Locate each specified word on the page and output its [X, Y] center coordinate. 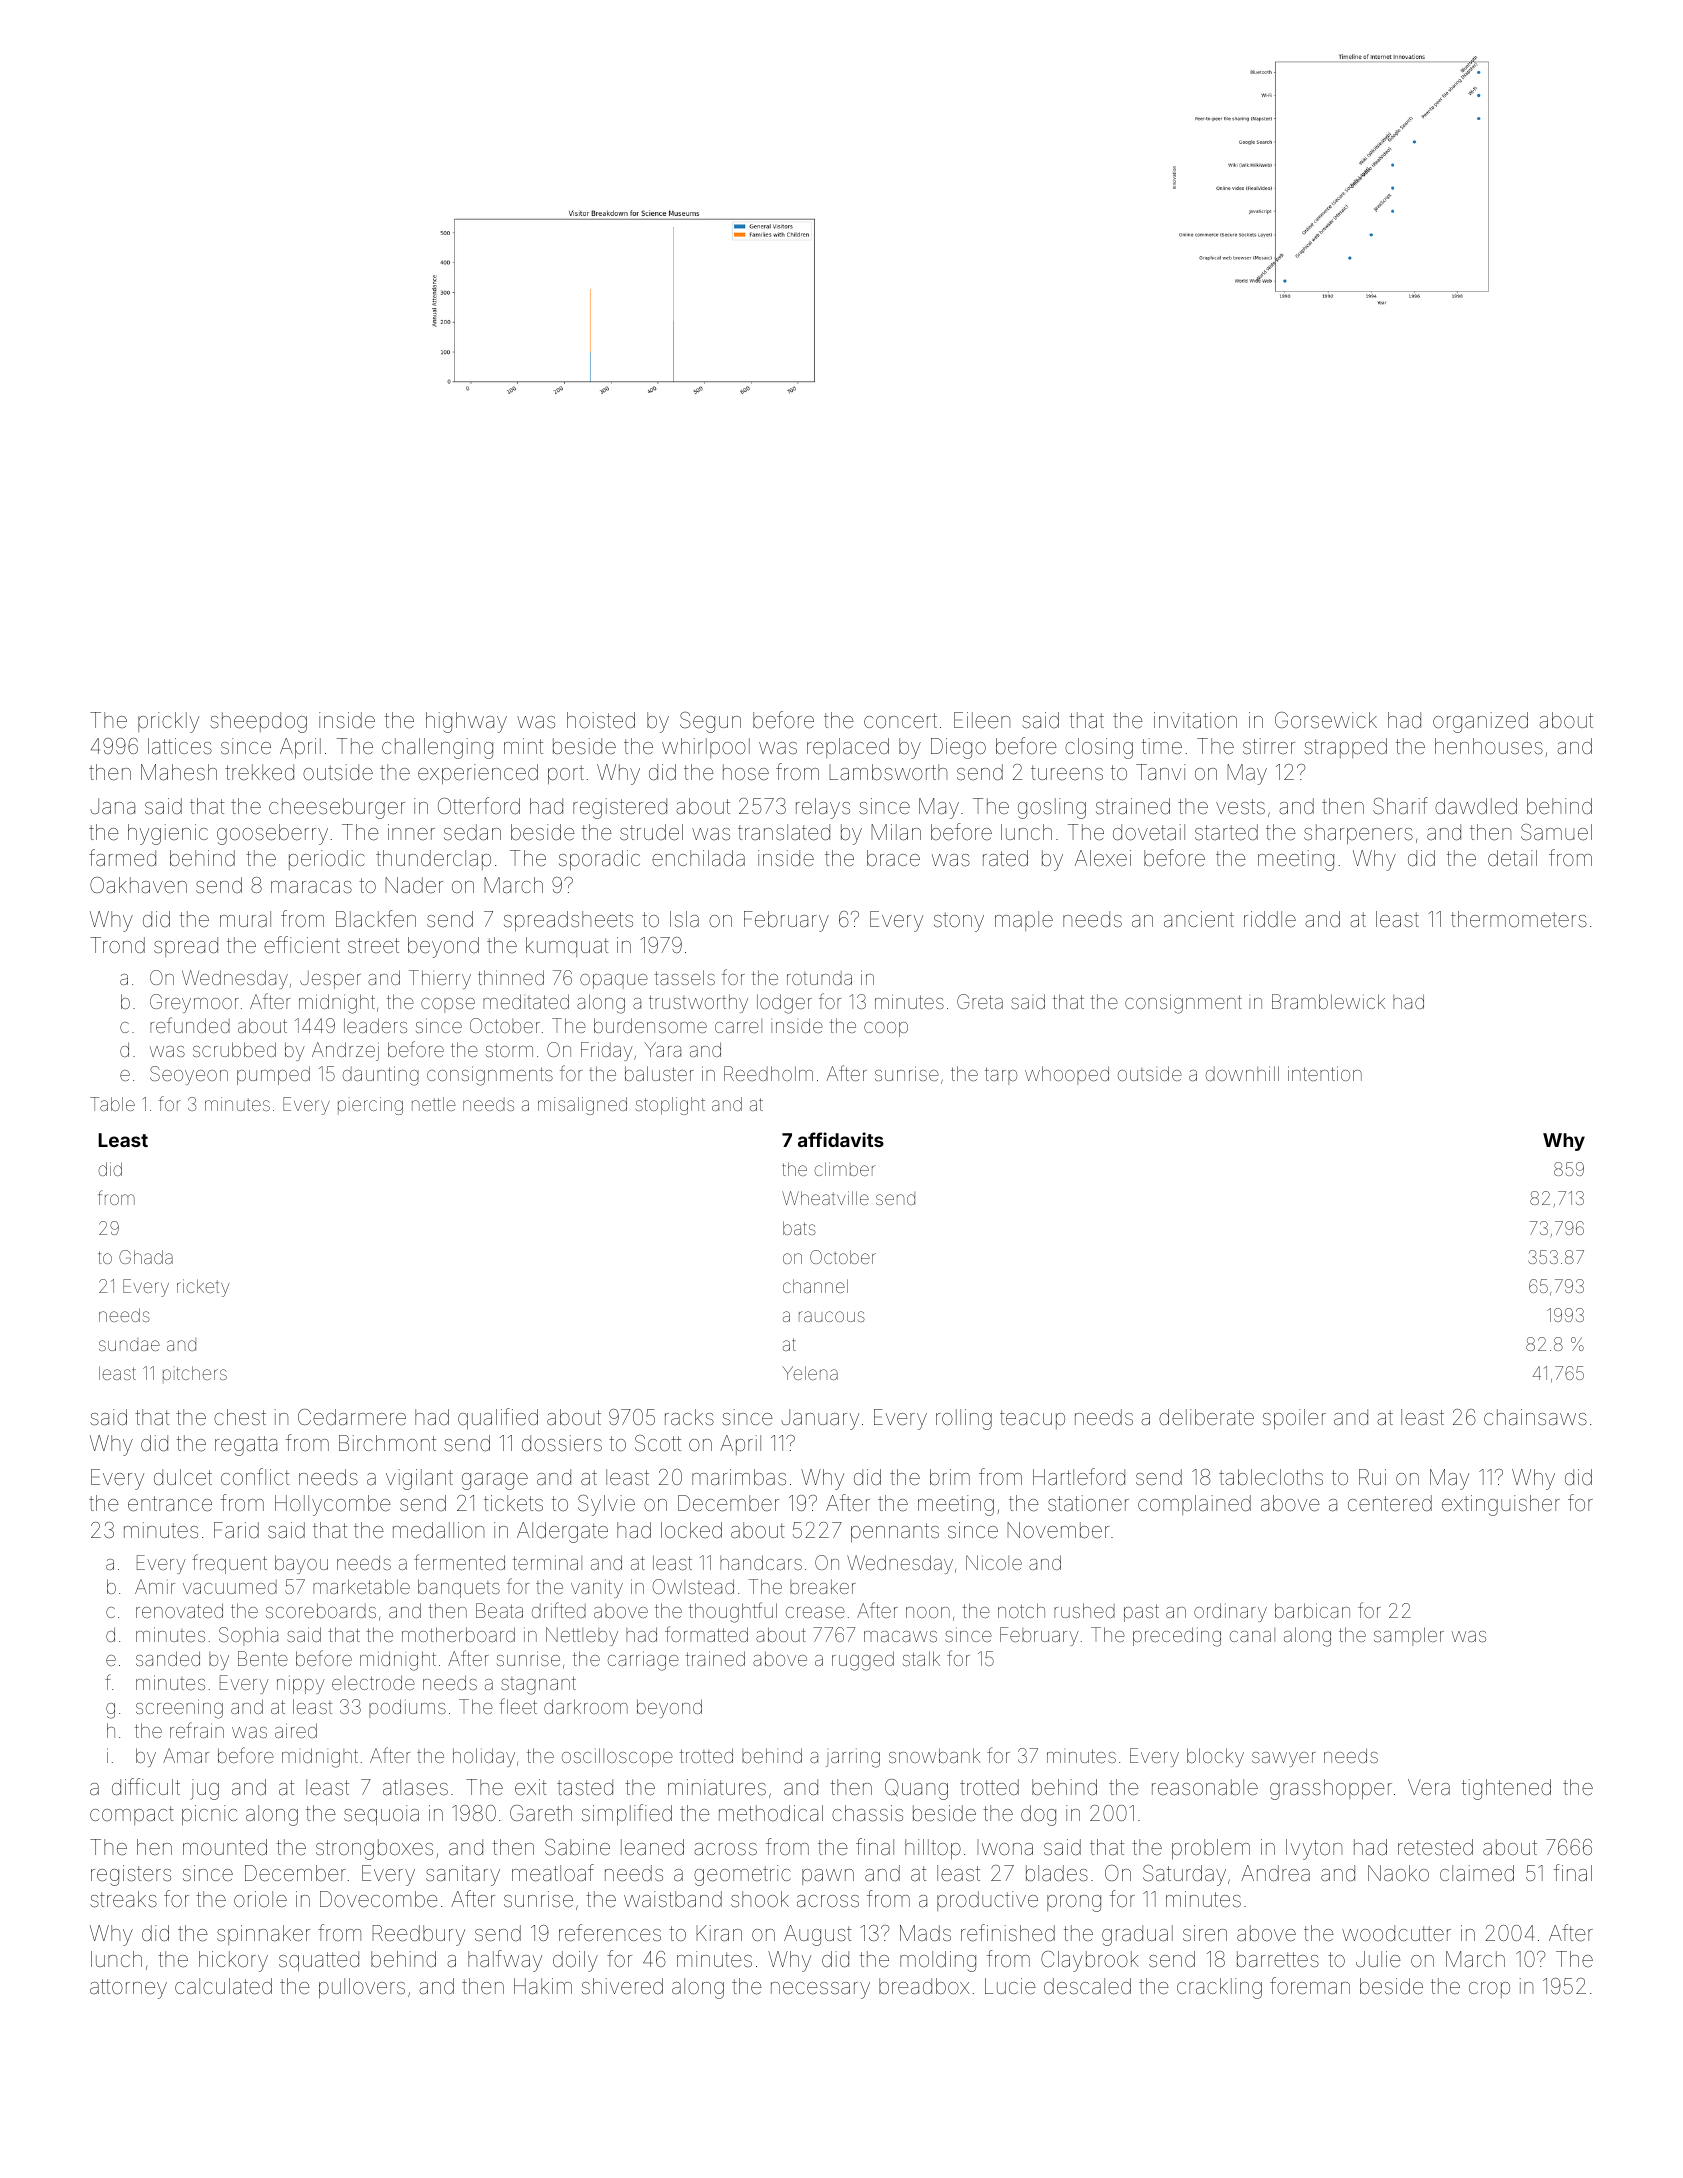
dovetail [1149, 832]
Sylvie [606, 1505]
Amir [155, 1586]
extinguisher [1501, 1505]
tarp [1001, 1076]
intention [1325, 1073]
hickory [233, 1961]
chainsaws [1535, 1417]
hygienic [168, 834]
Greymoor [194, 1003]
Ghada [146, 1257]
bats [799, 1228]
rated [1005, 858]
